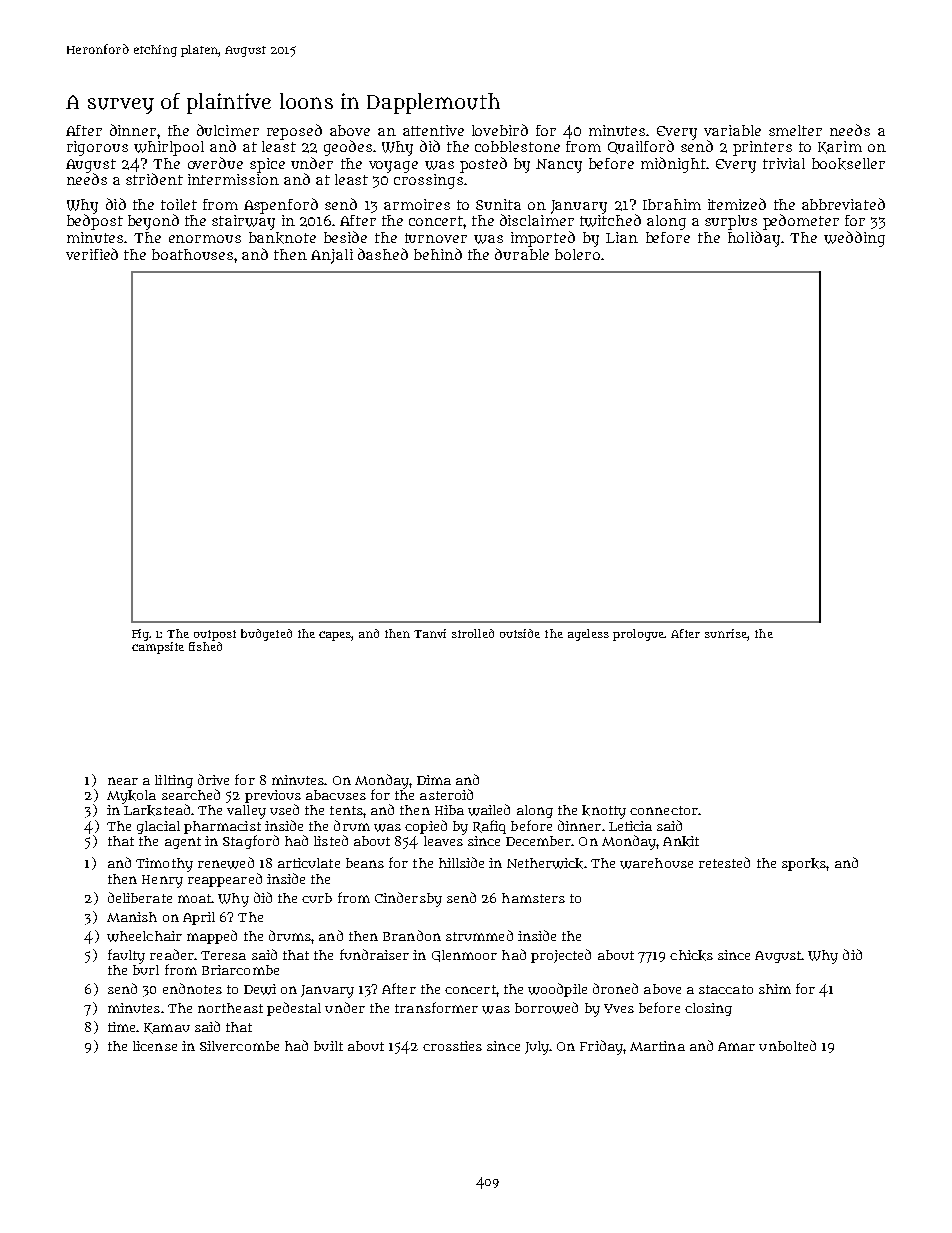 This image has height=1233, width=952. What do you see at coordinates (393, 167) in the image?
I see `voyage` at bounding box center [393, 167].
